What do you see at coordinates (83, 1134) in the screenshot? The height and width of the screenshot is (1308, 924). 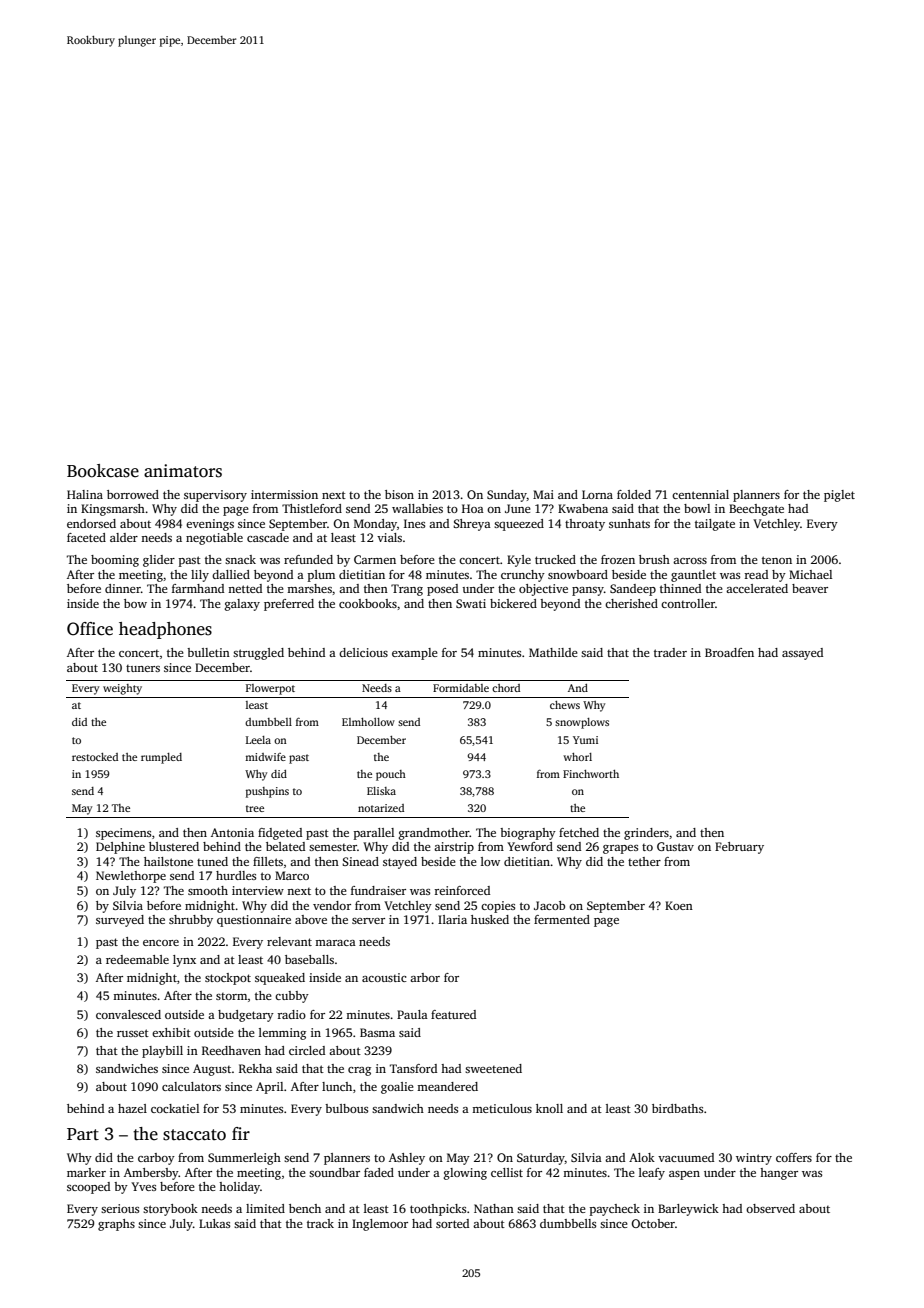 I see `Part` at bounding box center [83, 1134].
